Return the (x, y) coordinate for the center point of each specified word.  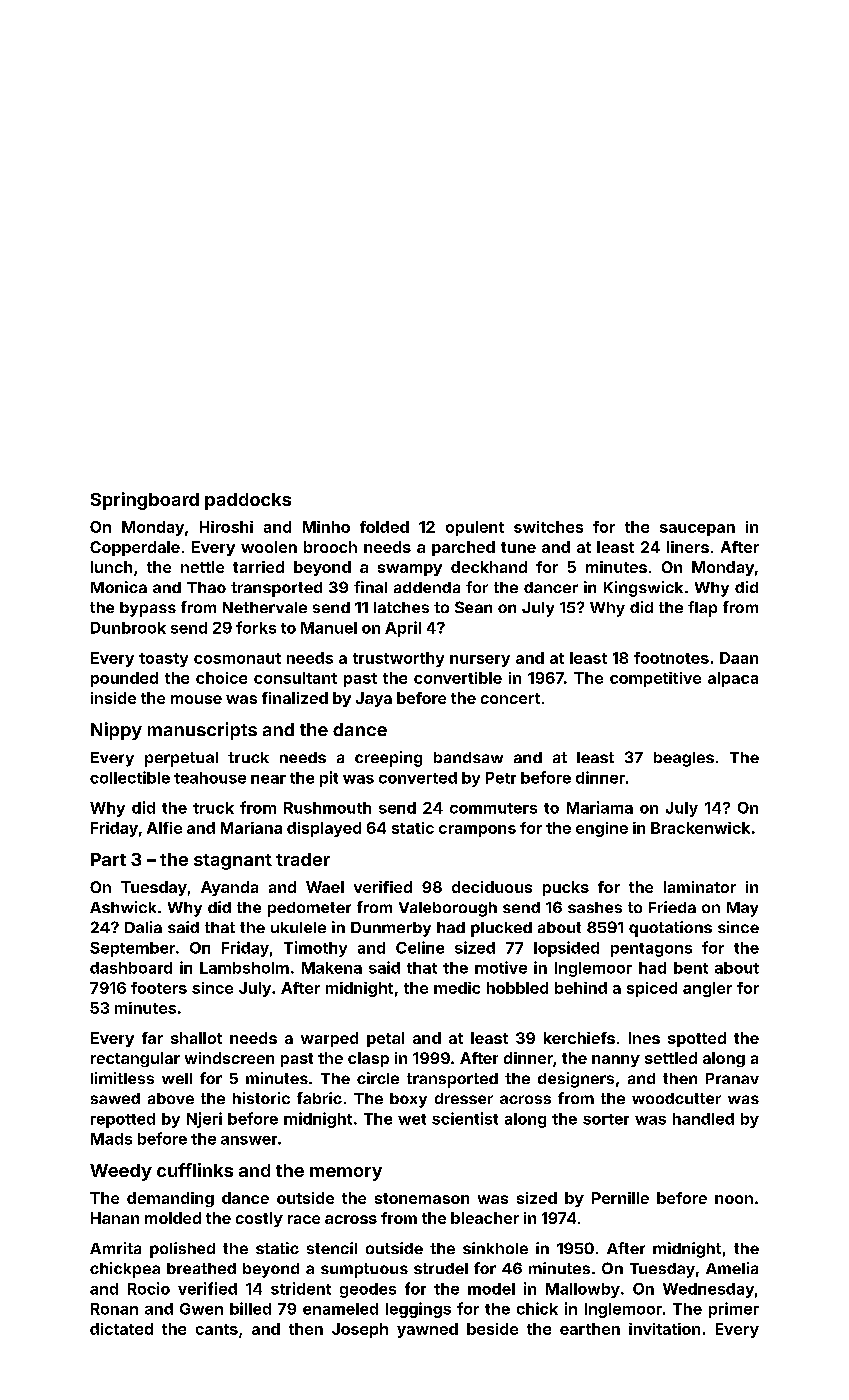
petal (385, 1039)
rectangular (135, 1059)
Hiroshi (226, 527)
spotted (697, 1039)
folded (384, 527)
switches (548, 527)
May (742, 909)
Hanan (115, 1218)
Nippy (116, 731)
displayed (324, 829)
